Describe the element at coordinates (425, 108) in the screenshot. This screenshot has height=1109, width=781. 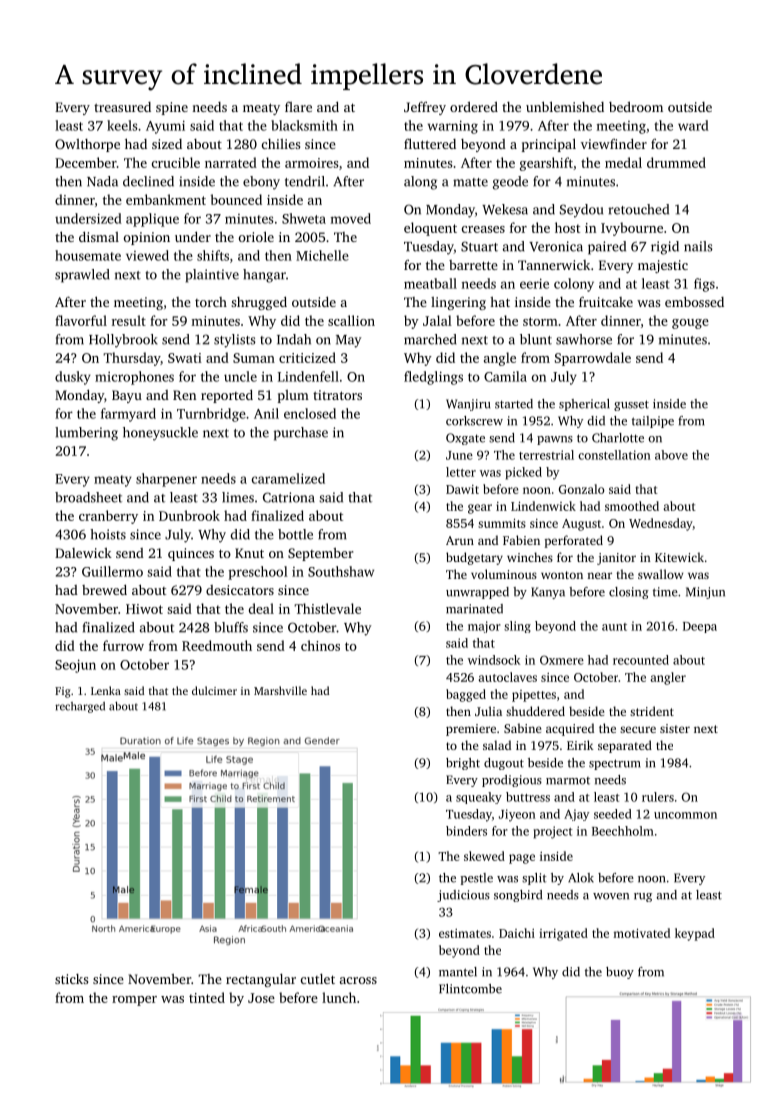
I see `Jeffrey` at that location.
